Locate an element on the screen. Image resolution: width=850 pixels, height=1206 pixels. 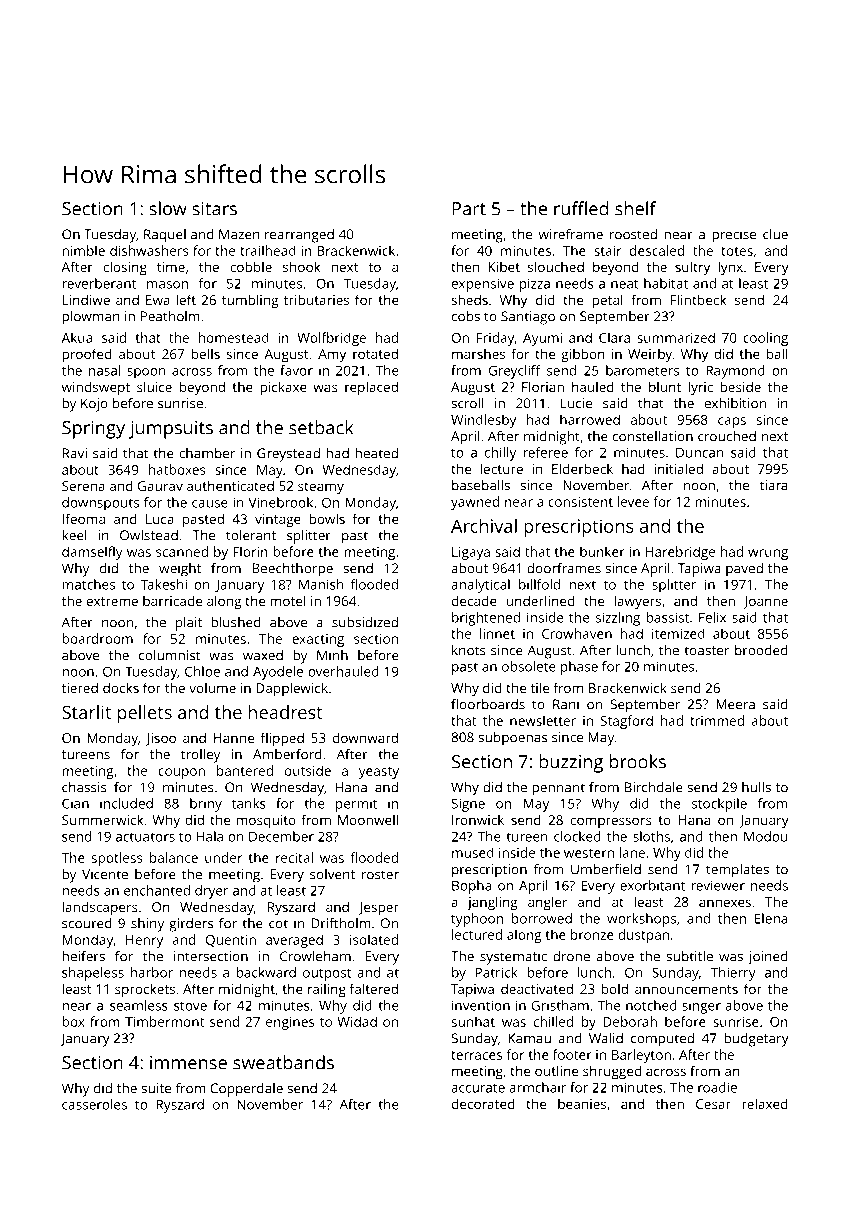
Felix is located at coordinates (712, 617).
